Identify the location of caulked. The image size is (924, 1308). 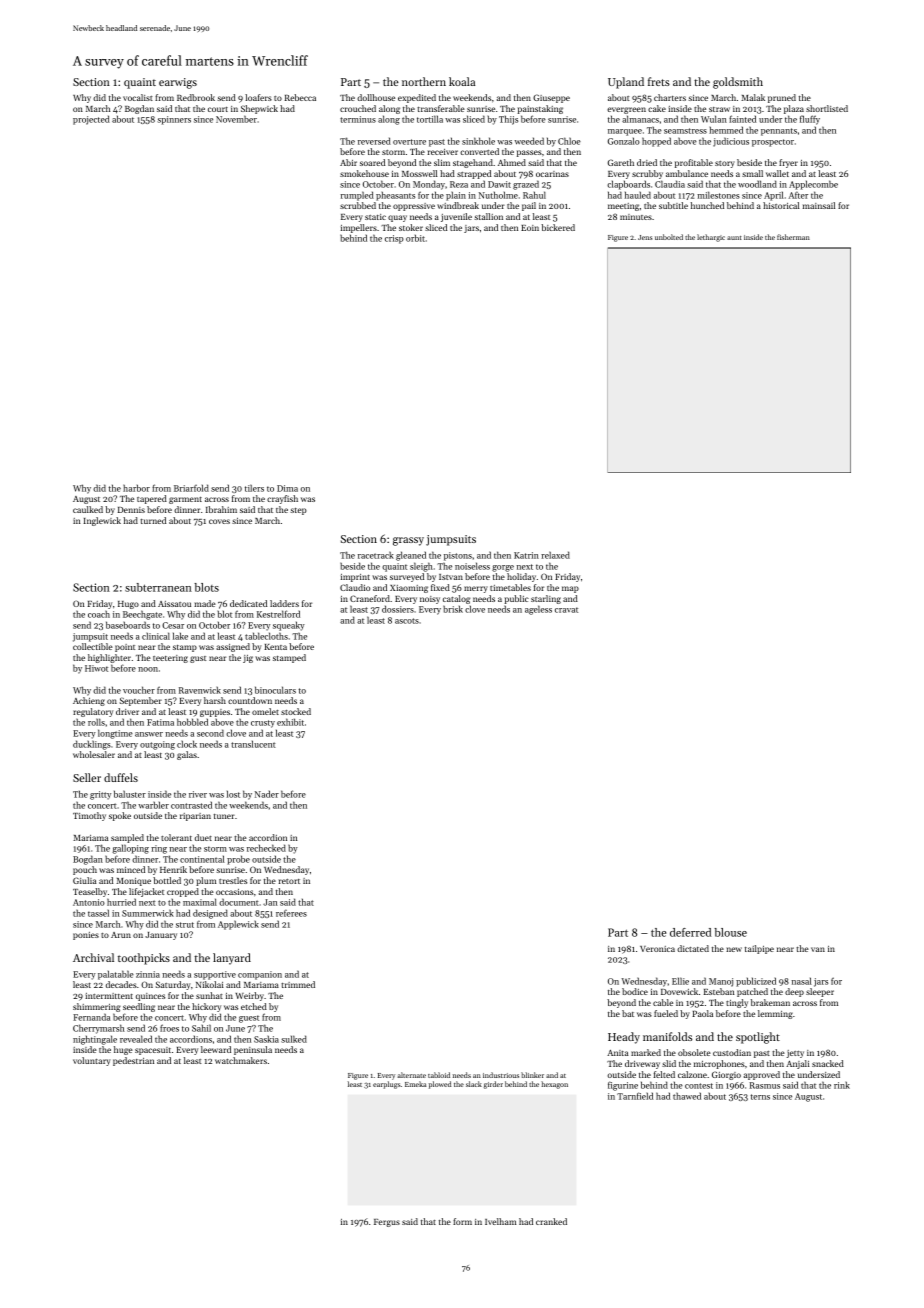
(88, 509).
